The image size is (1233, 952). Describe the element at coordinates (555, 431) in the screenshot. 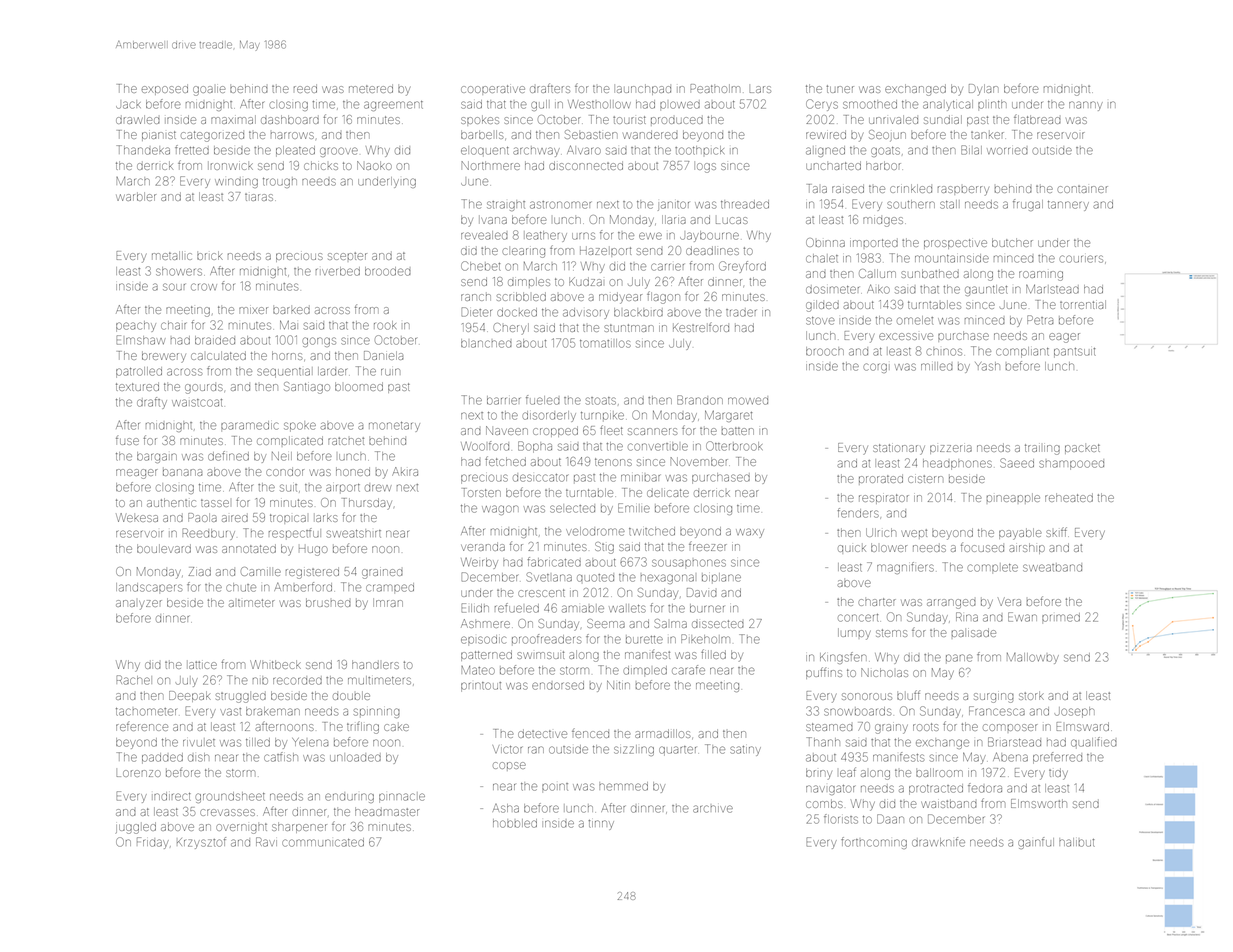

I see `cropped` at that location.
